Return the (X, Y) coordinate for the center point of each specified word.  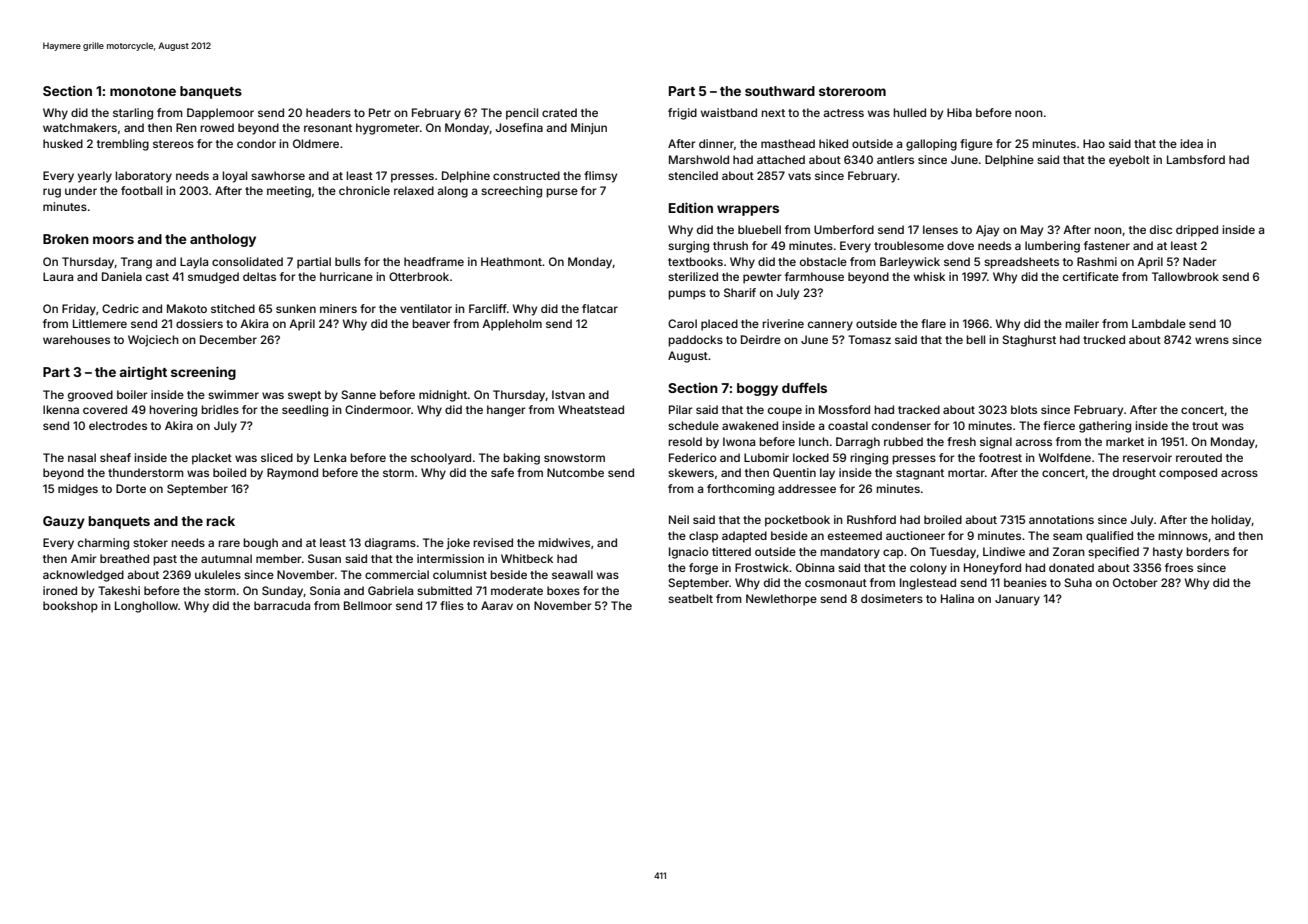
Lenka (330, 457)
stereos (173, 144)
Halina (957, 598)
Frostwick (762, 567)
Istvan (568, 394)
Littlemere (100, 323)
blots (1024, 409)
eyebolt (1129, 161)
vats (799, 176)
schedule (693, 425)
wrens (1212, 340)
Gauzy (64, 522)
